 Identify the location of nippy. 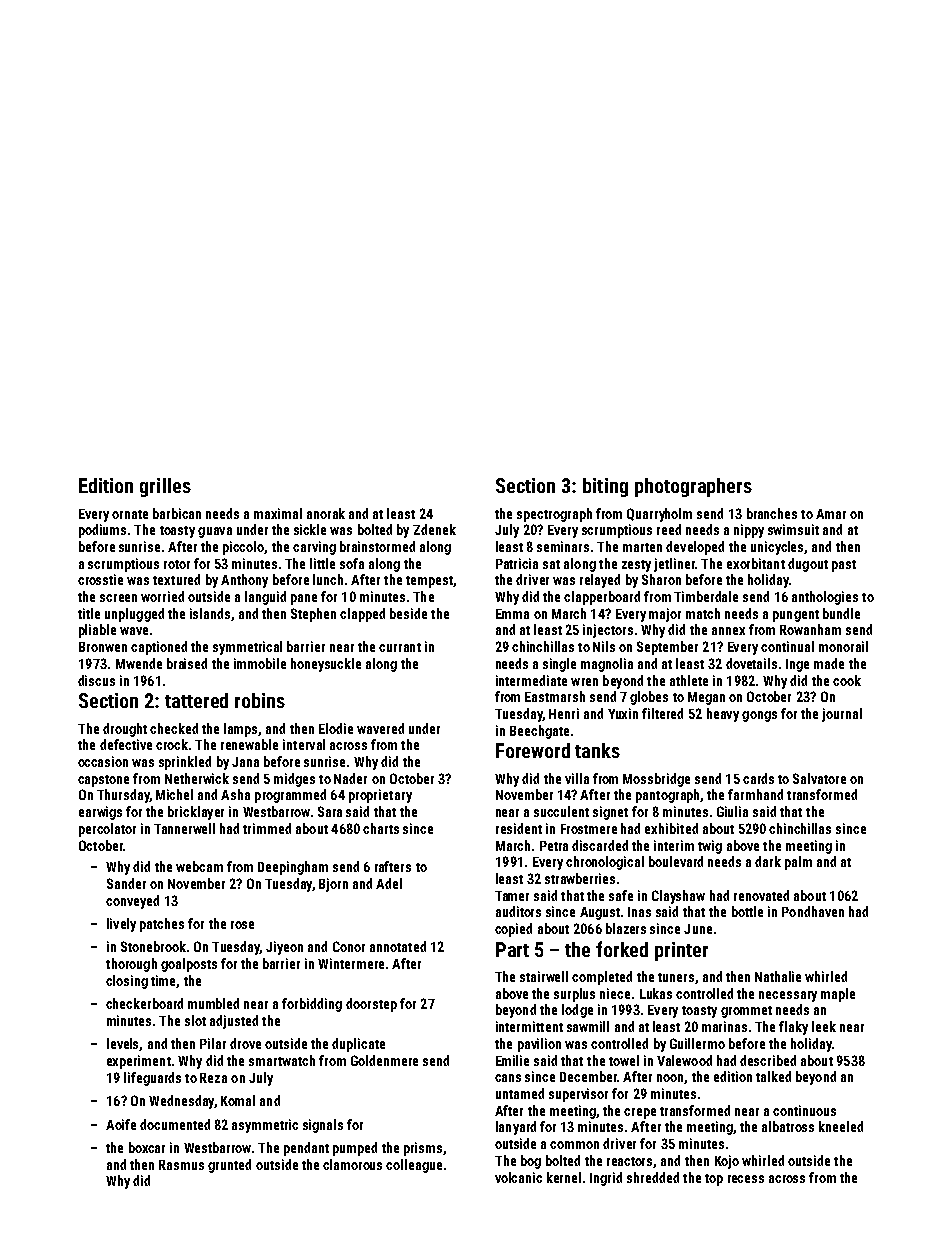
(749, 531).
